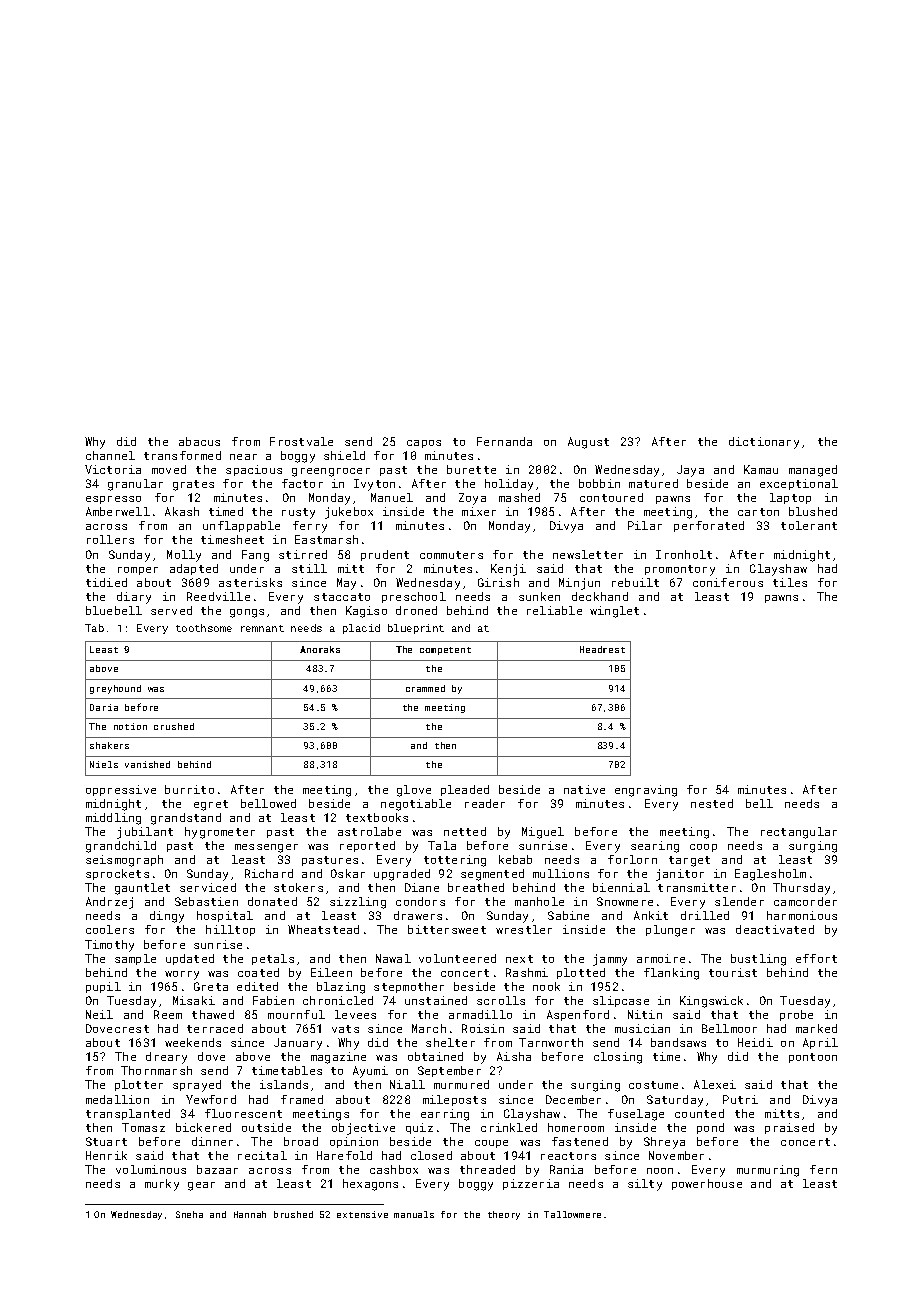 Image resolution: width=924 pixels, height=1308 pixels. Describe the element at coordinates (539, 901) in the screenshot. I see `manhole` at that location.
